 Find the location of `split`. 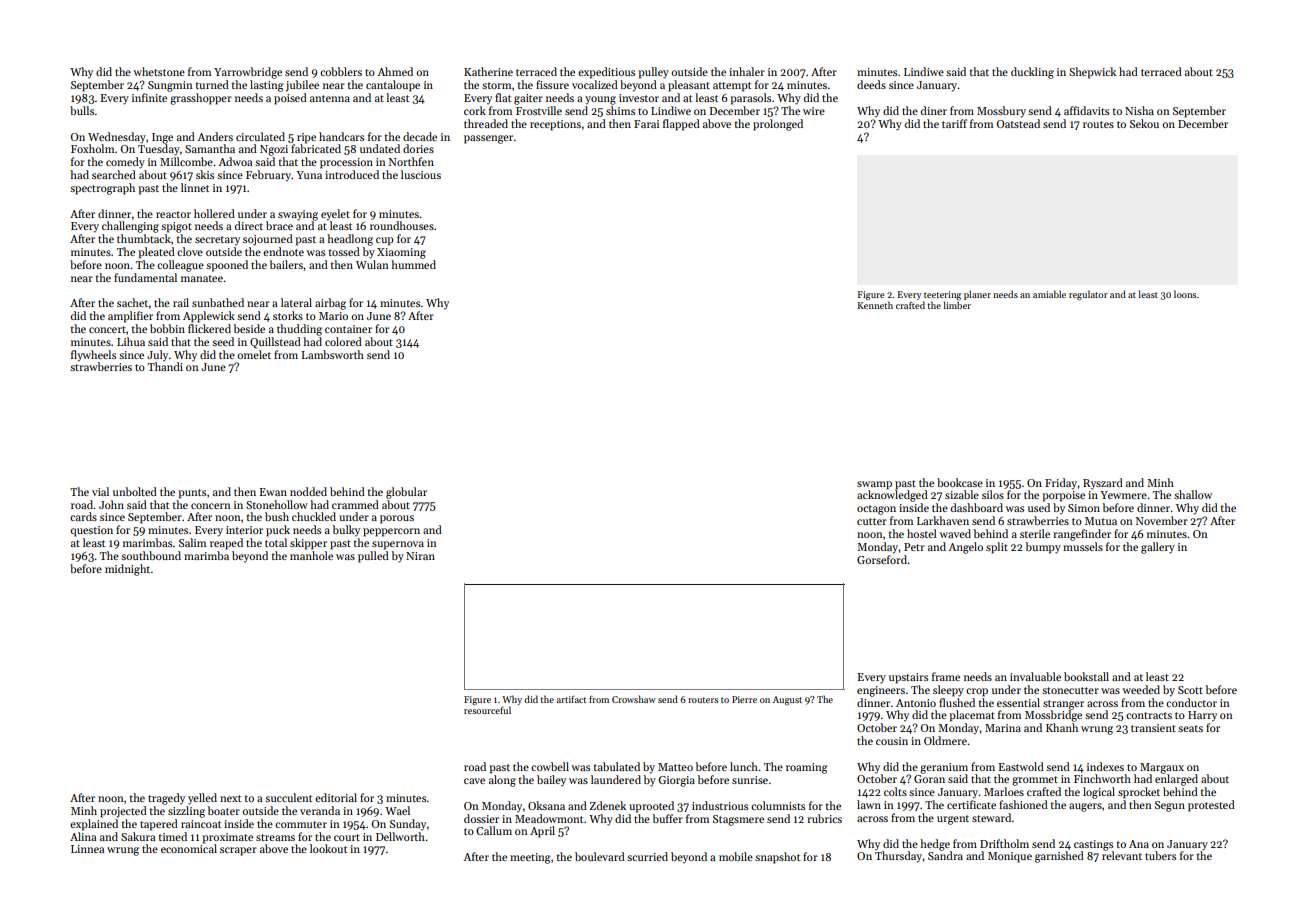

split is located at coordinates (997, 548).
